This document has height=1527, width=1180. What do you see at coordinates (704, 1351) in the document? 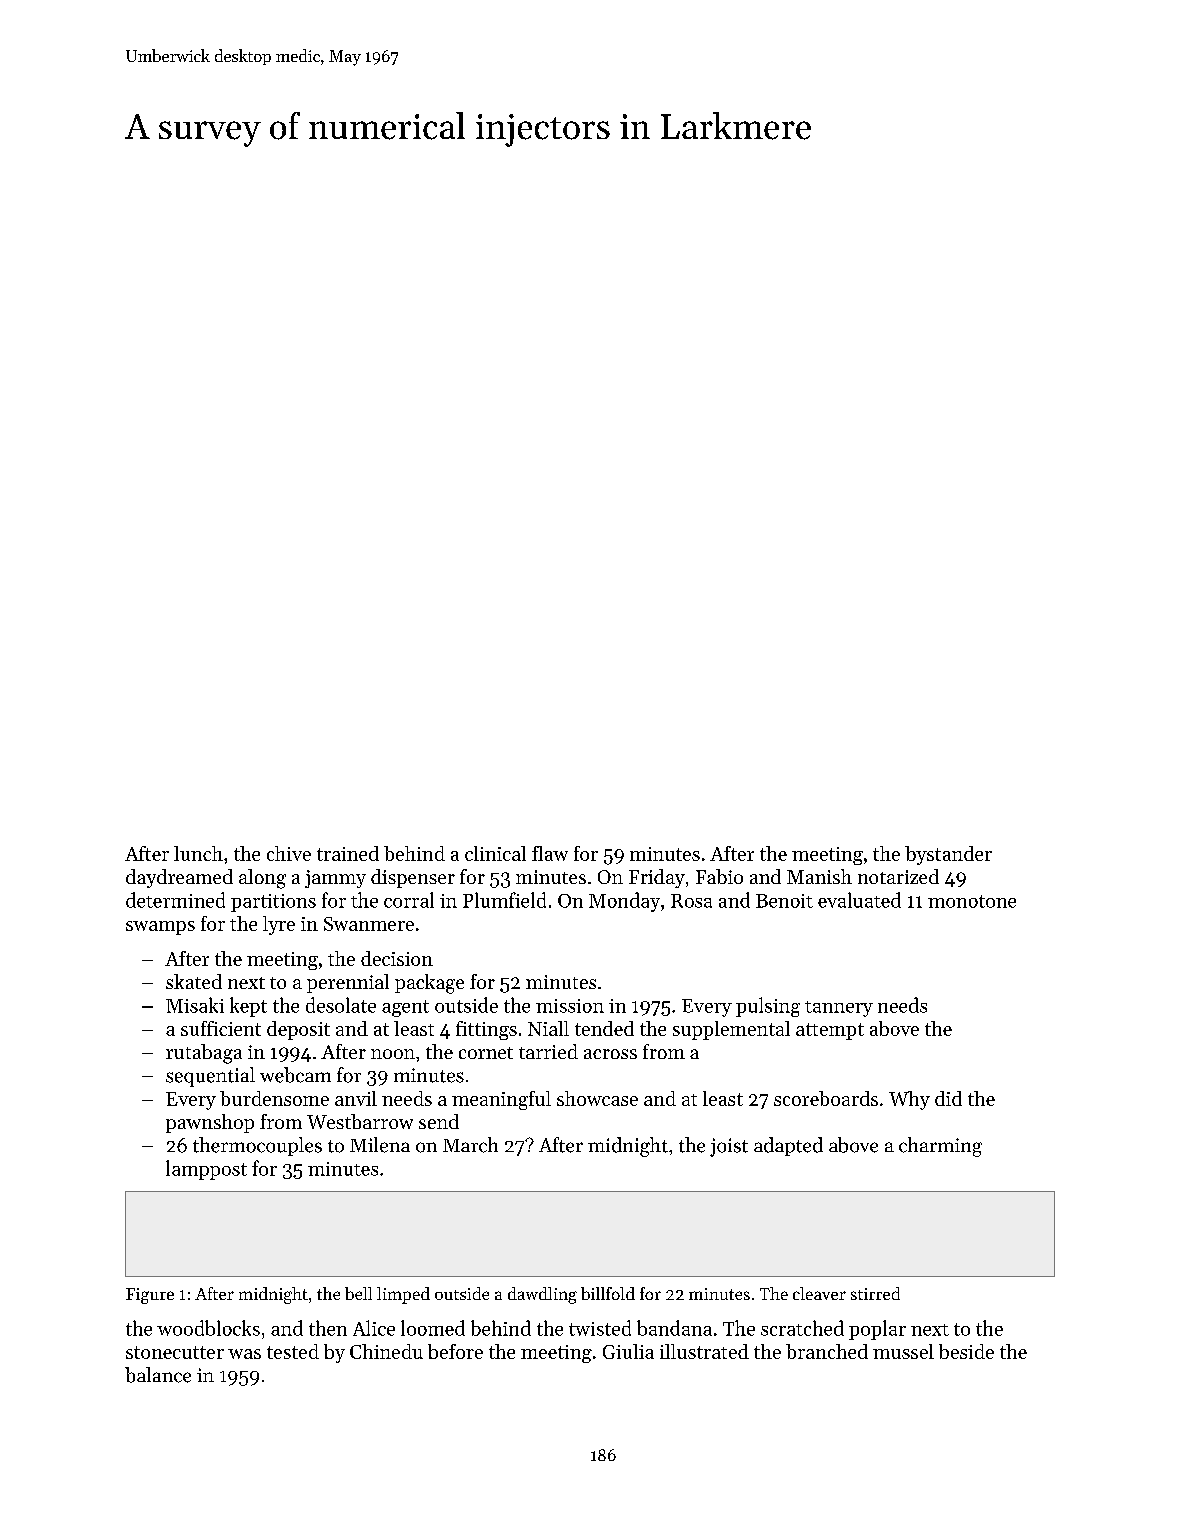
I see `illustrated` at bounding box center [704, 1351].
